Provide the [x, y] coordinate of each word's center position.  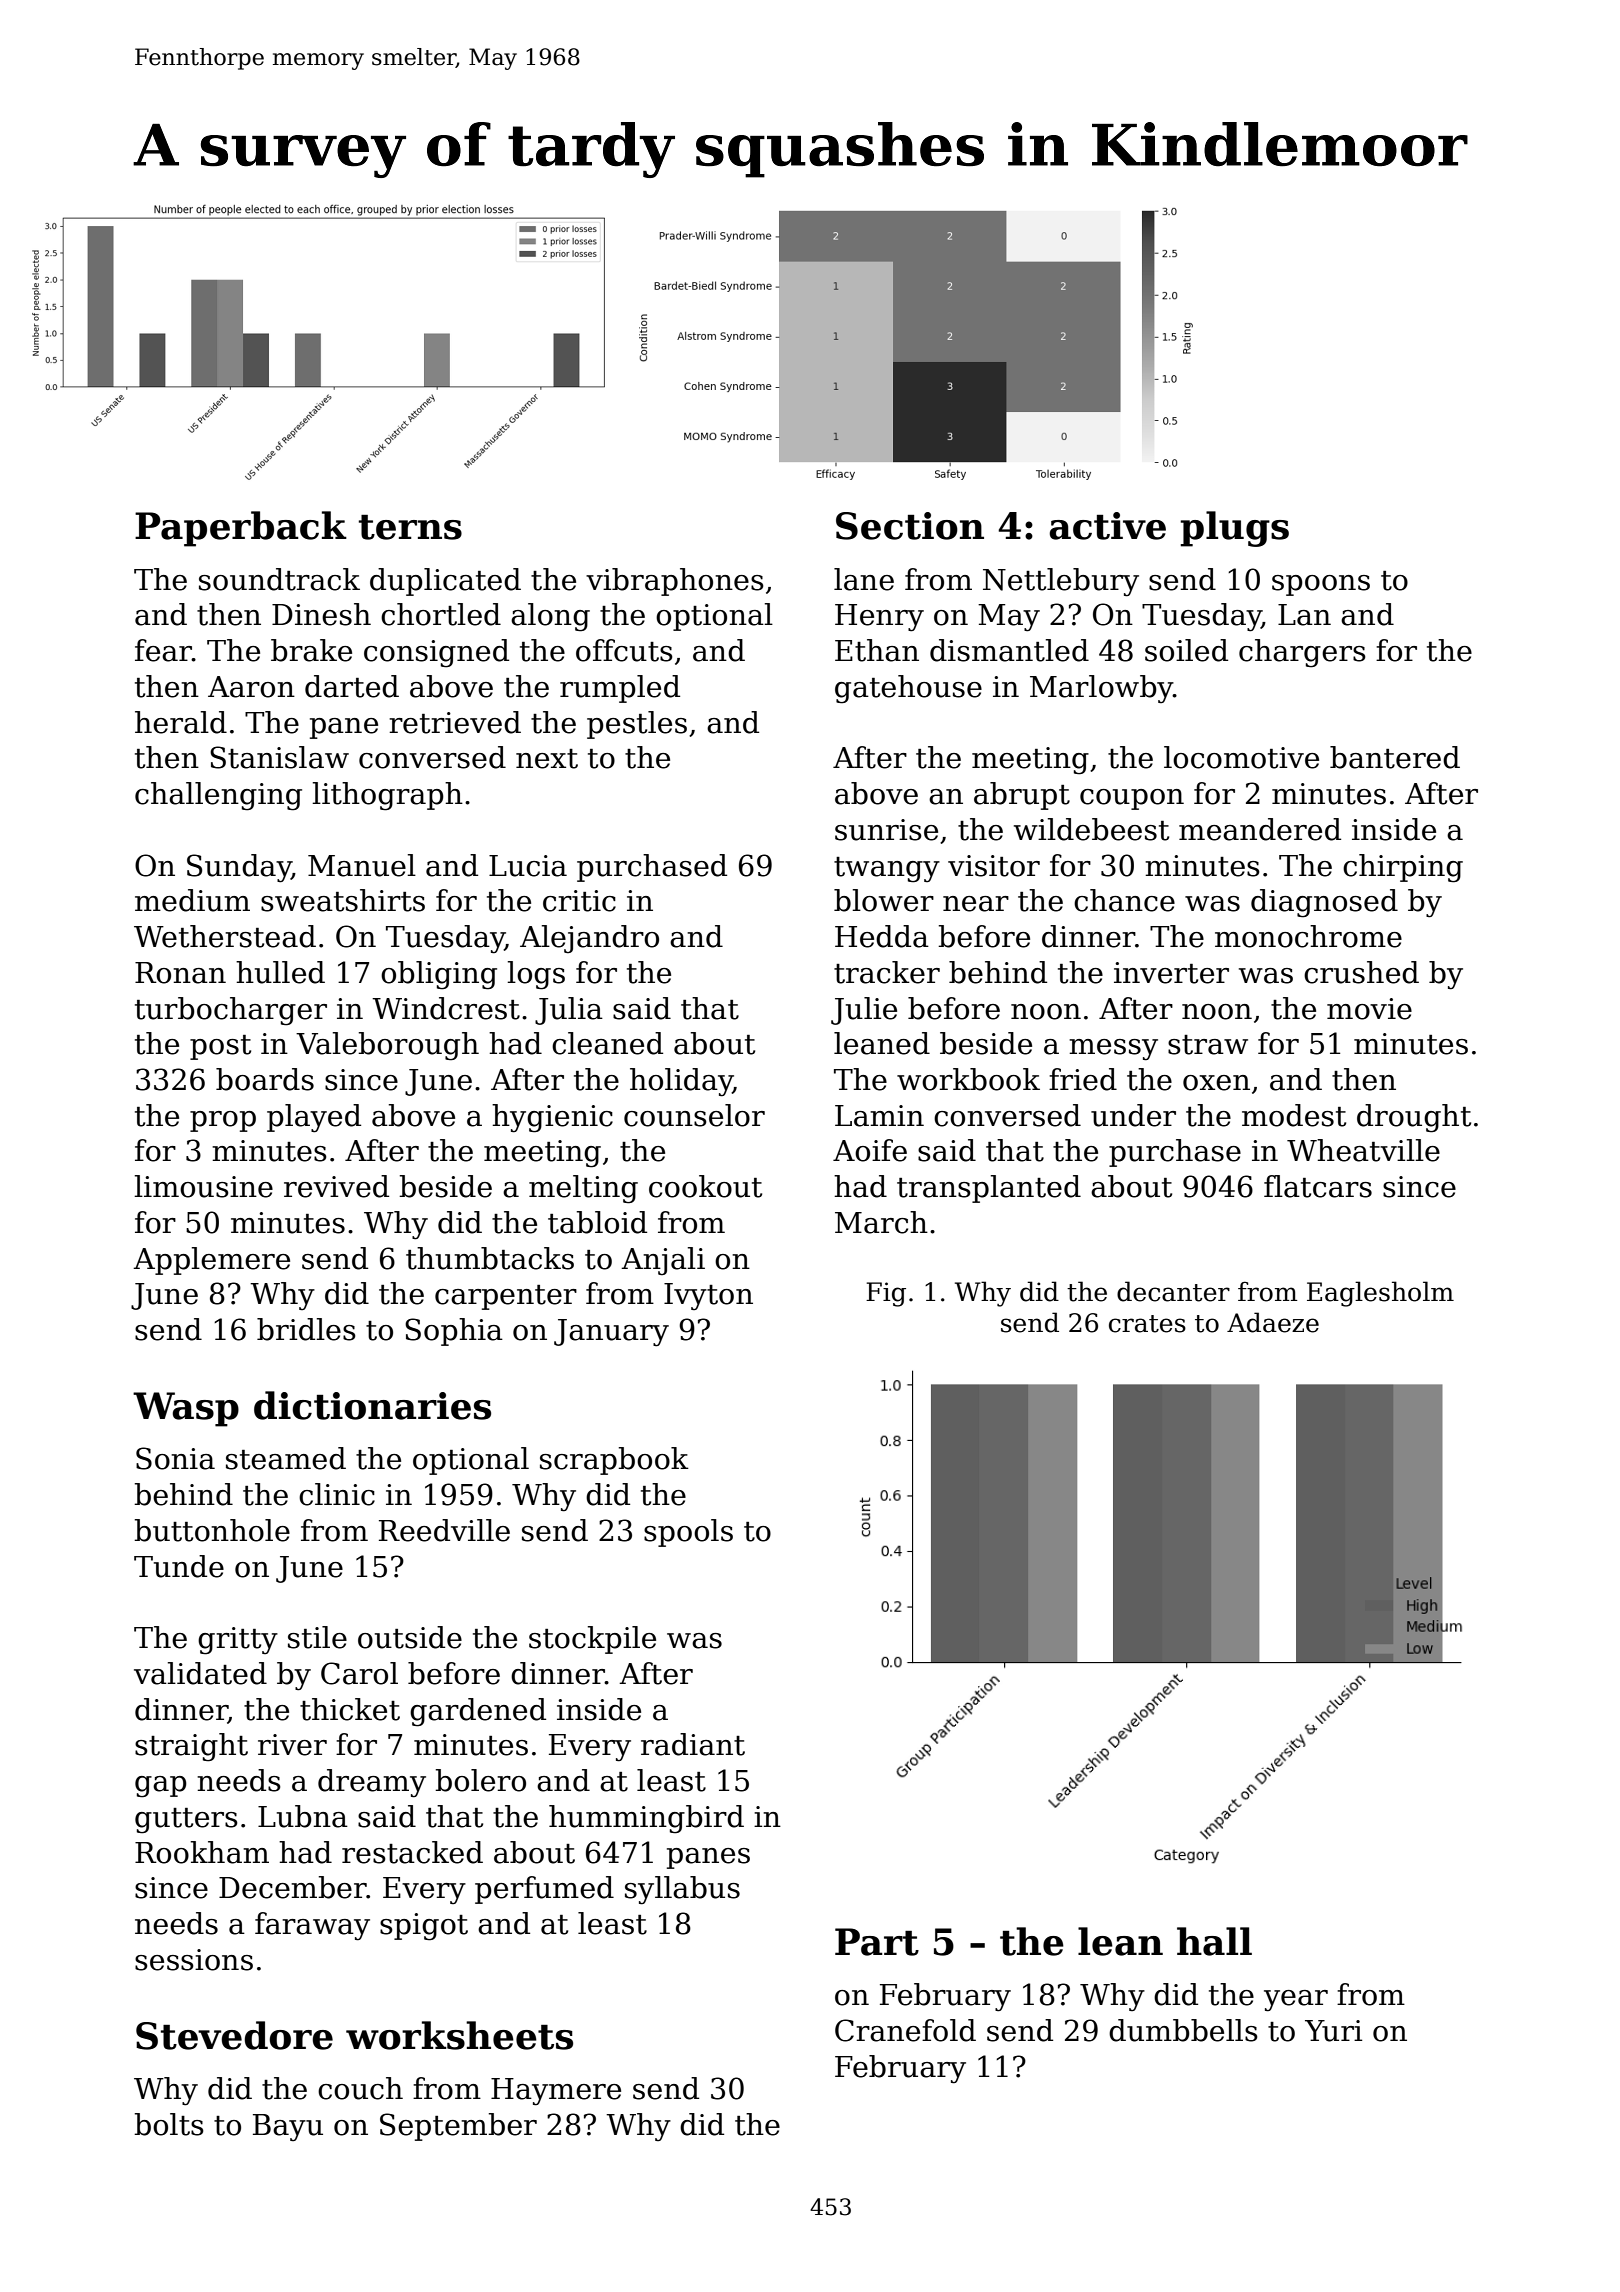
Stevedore [234, 2035]
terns [410, 527]
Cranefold [905, 2030]
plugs [1234, 529]
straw [1208, 1045]
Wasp [186, 1409]
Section [910, 526]
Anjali [663, 1261]
